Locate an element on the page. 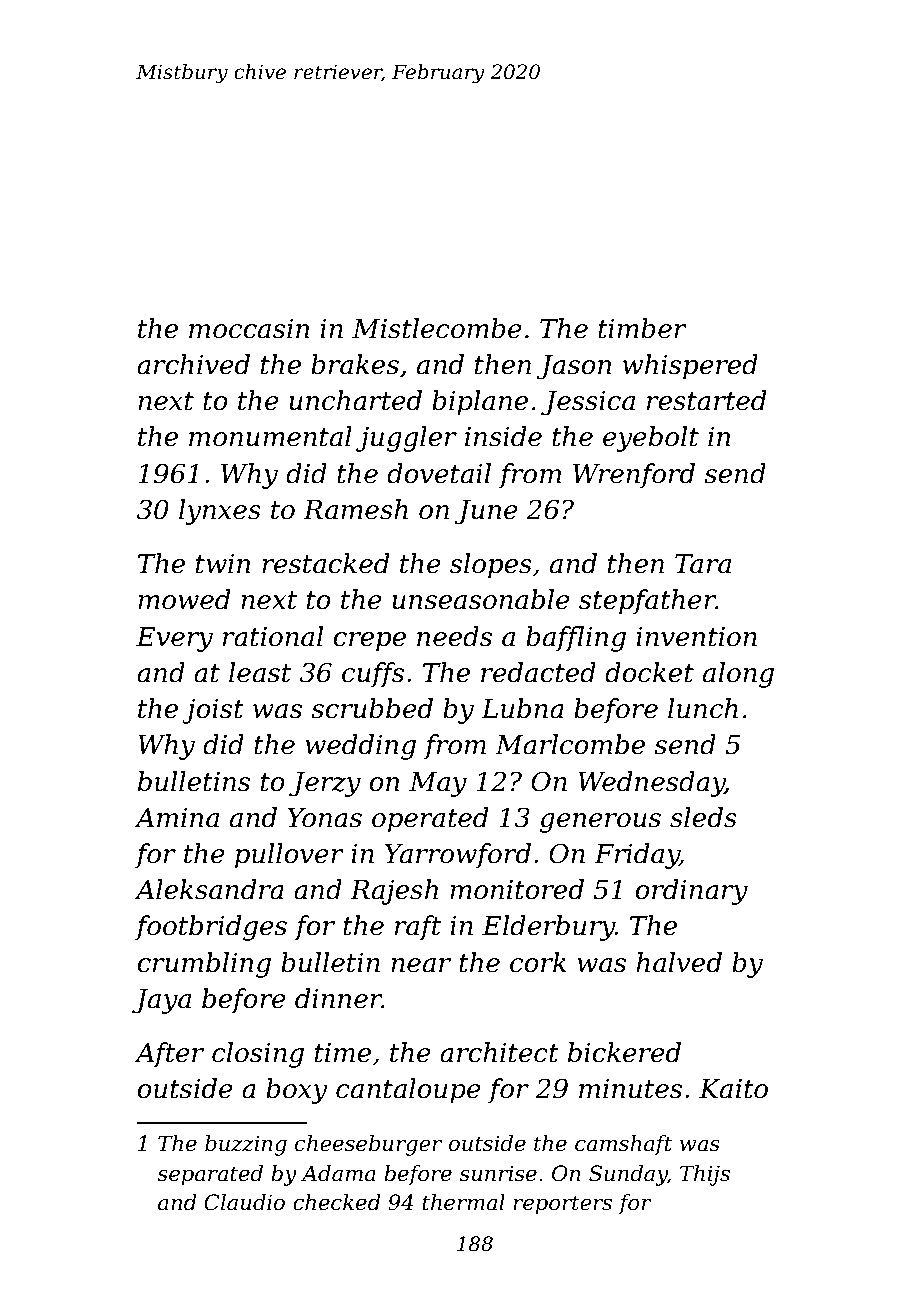  Mistlecombe is located at coordinates (437, 328).
